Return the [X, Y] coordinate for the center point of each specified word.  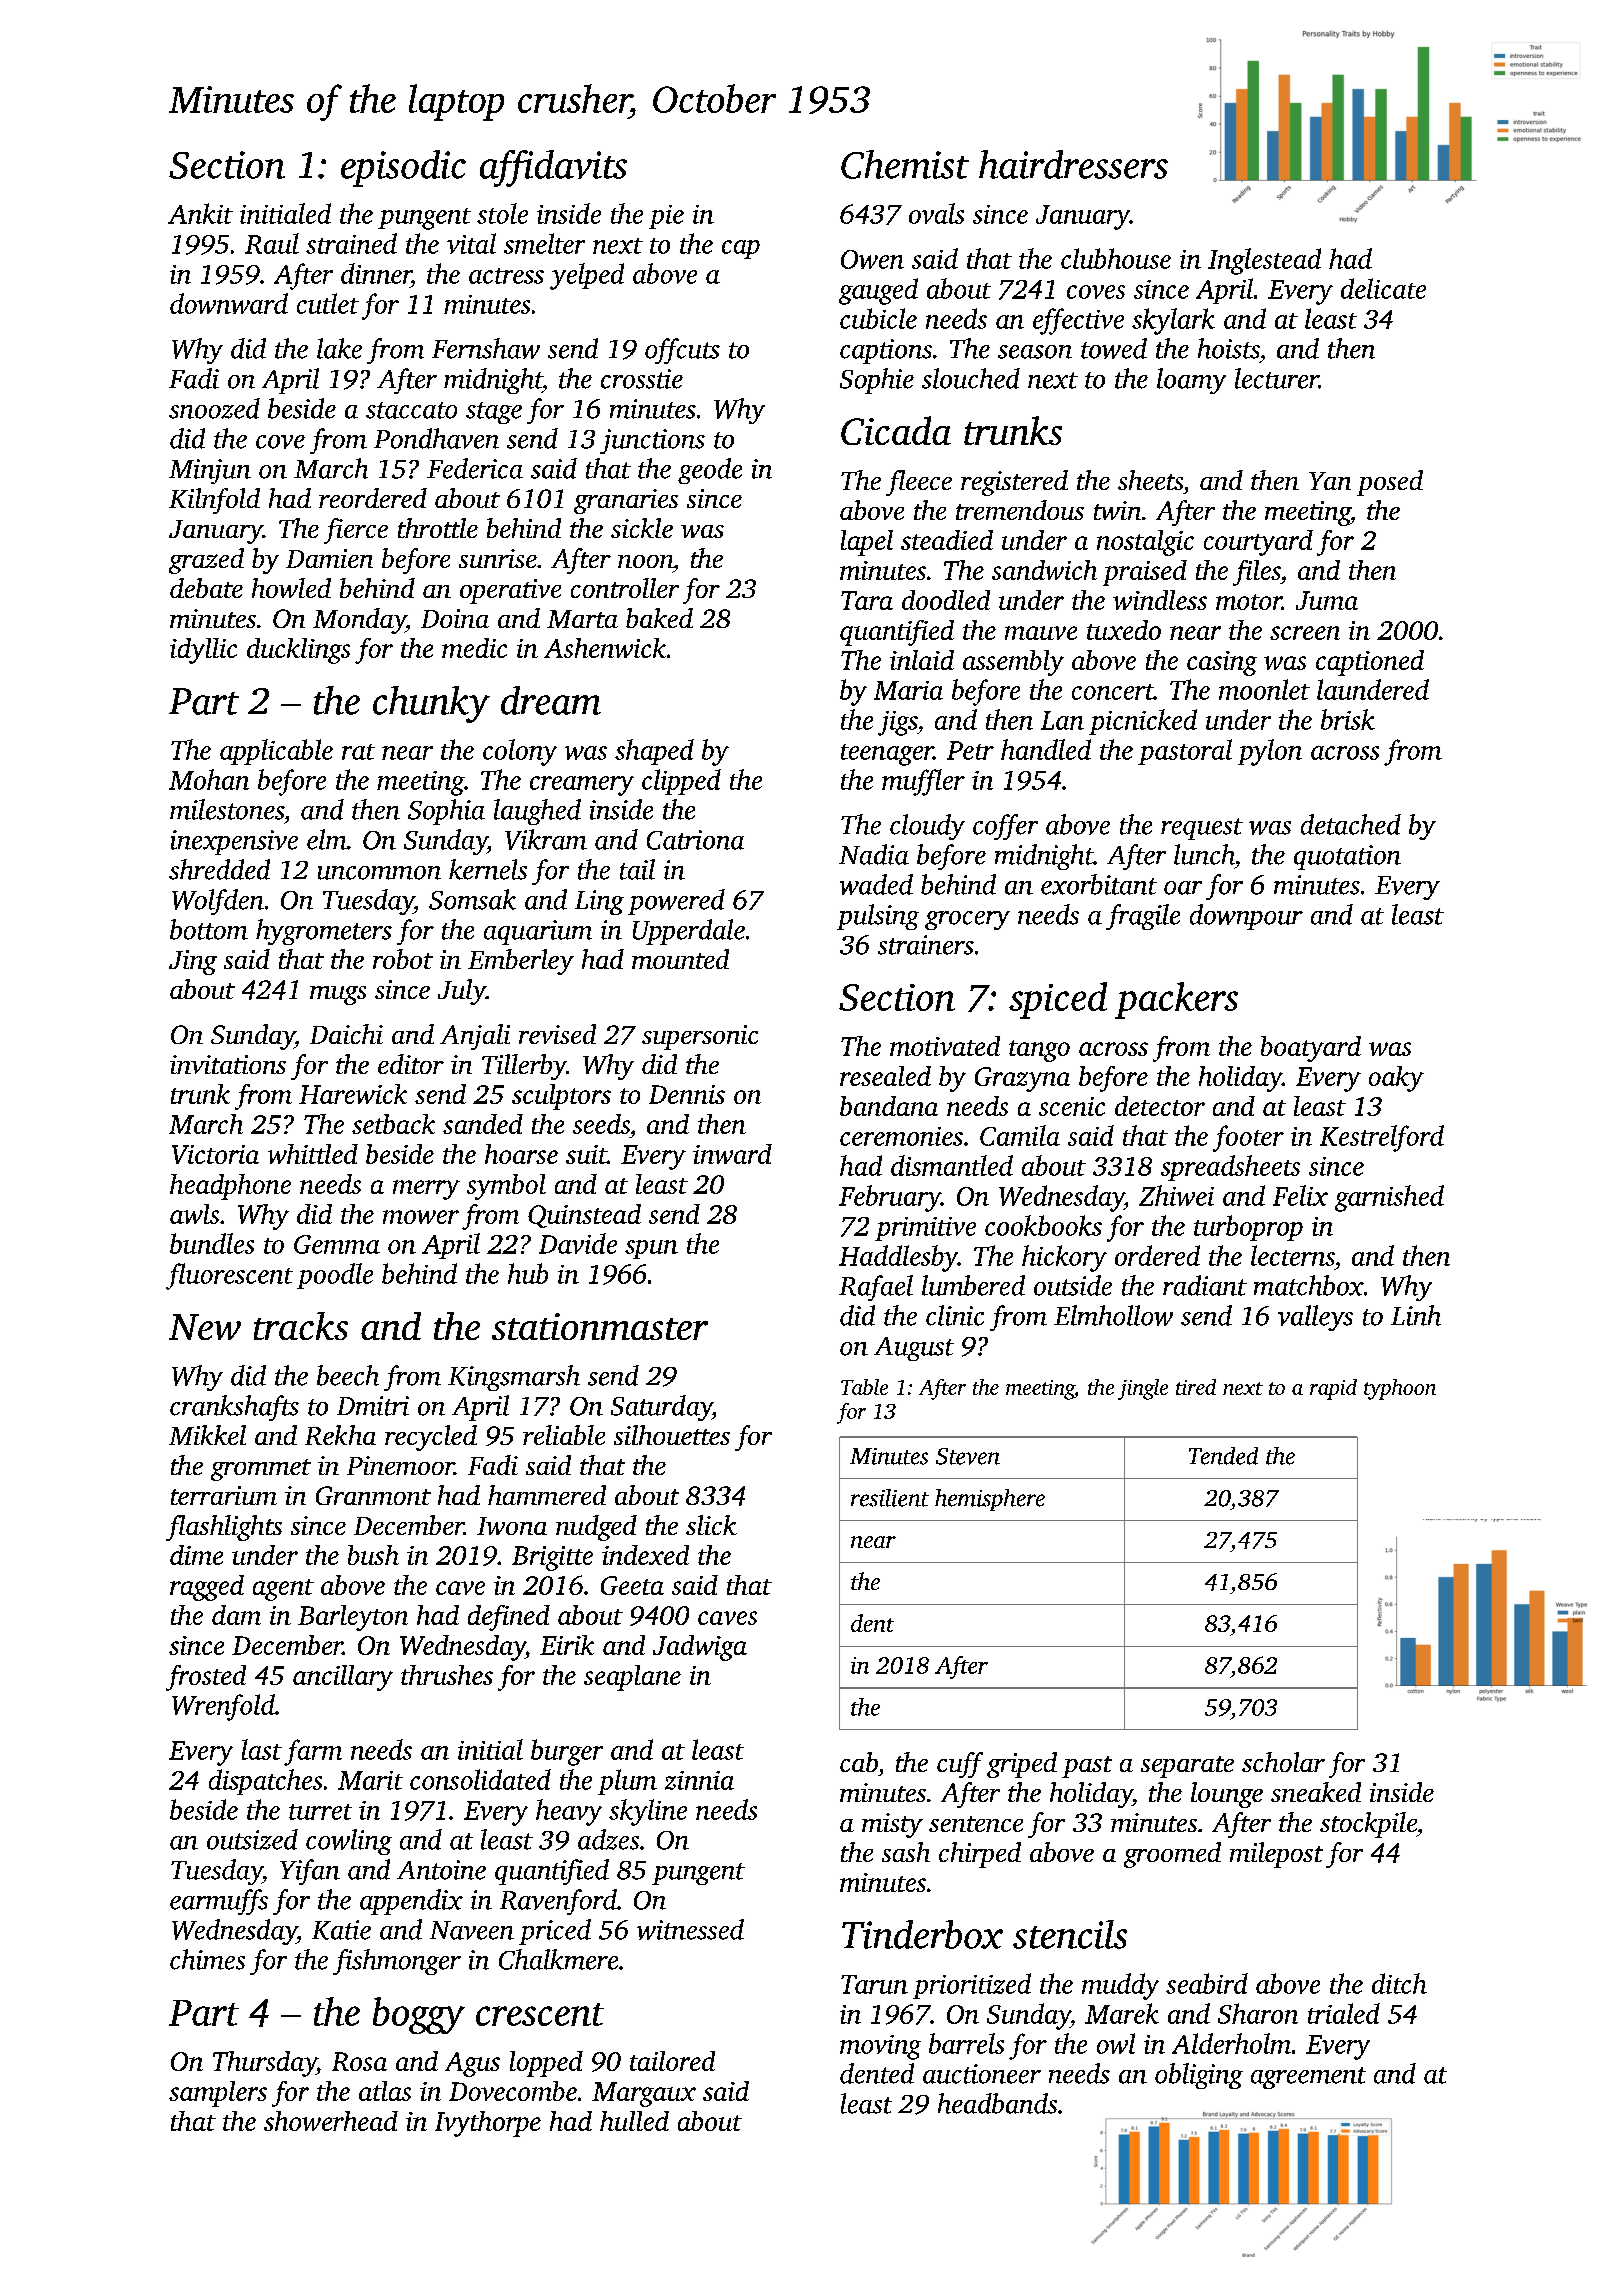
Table [864, 1387]
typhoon [1400, 1389]
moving [880, 2047]
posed [1390, 483]
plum [627, 1782]
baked [659, 618]
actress [506, 276]
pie [666, 217]
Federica [475, 468]
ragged [207, 1588]
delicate [1383, 288]
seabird [1207, 1983]
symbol [506, 1187]
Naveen [472, 1930]
